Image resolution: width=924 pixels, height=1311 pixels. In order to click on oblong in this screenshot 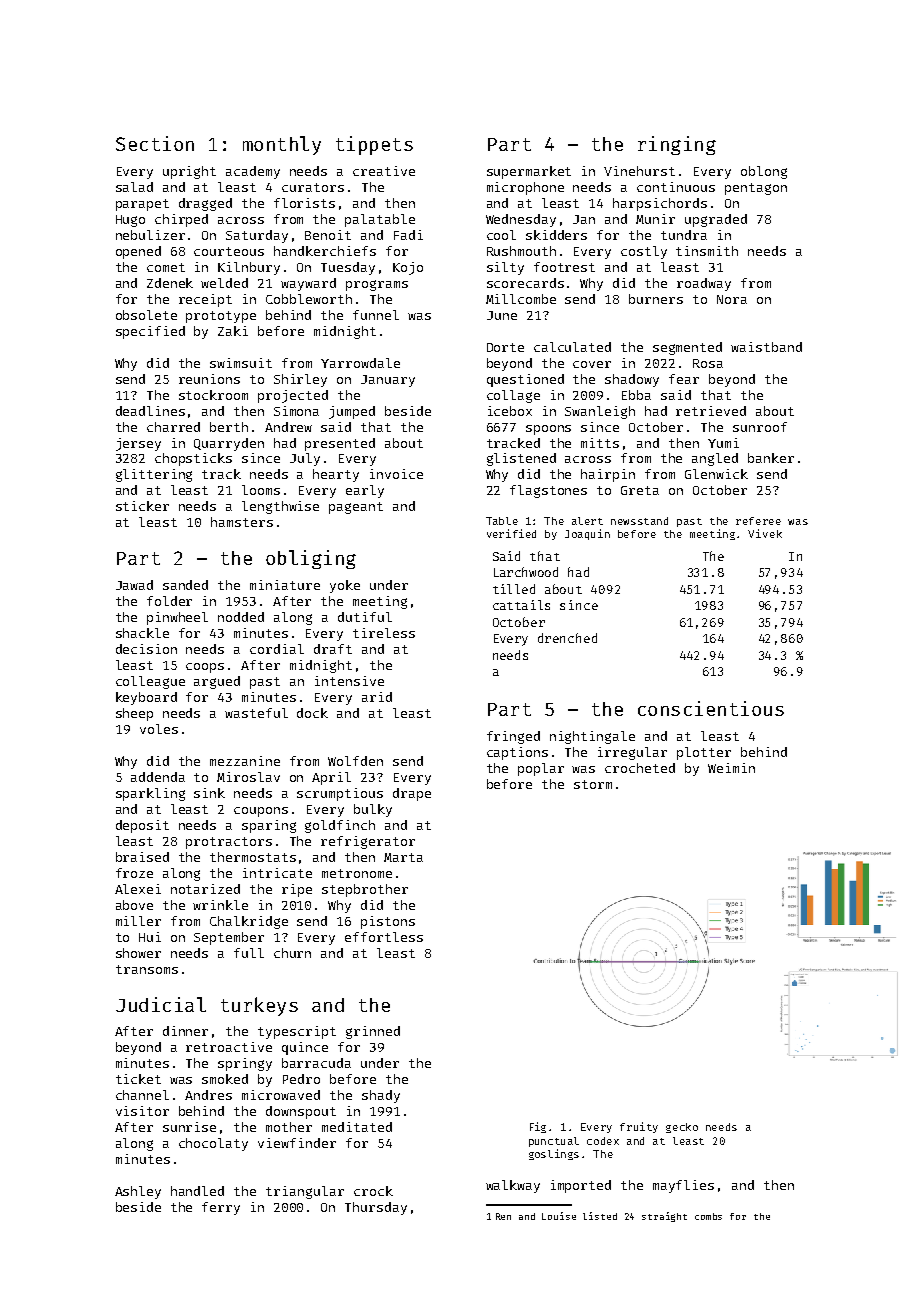, I will do `click(764, 172)`.
